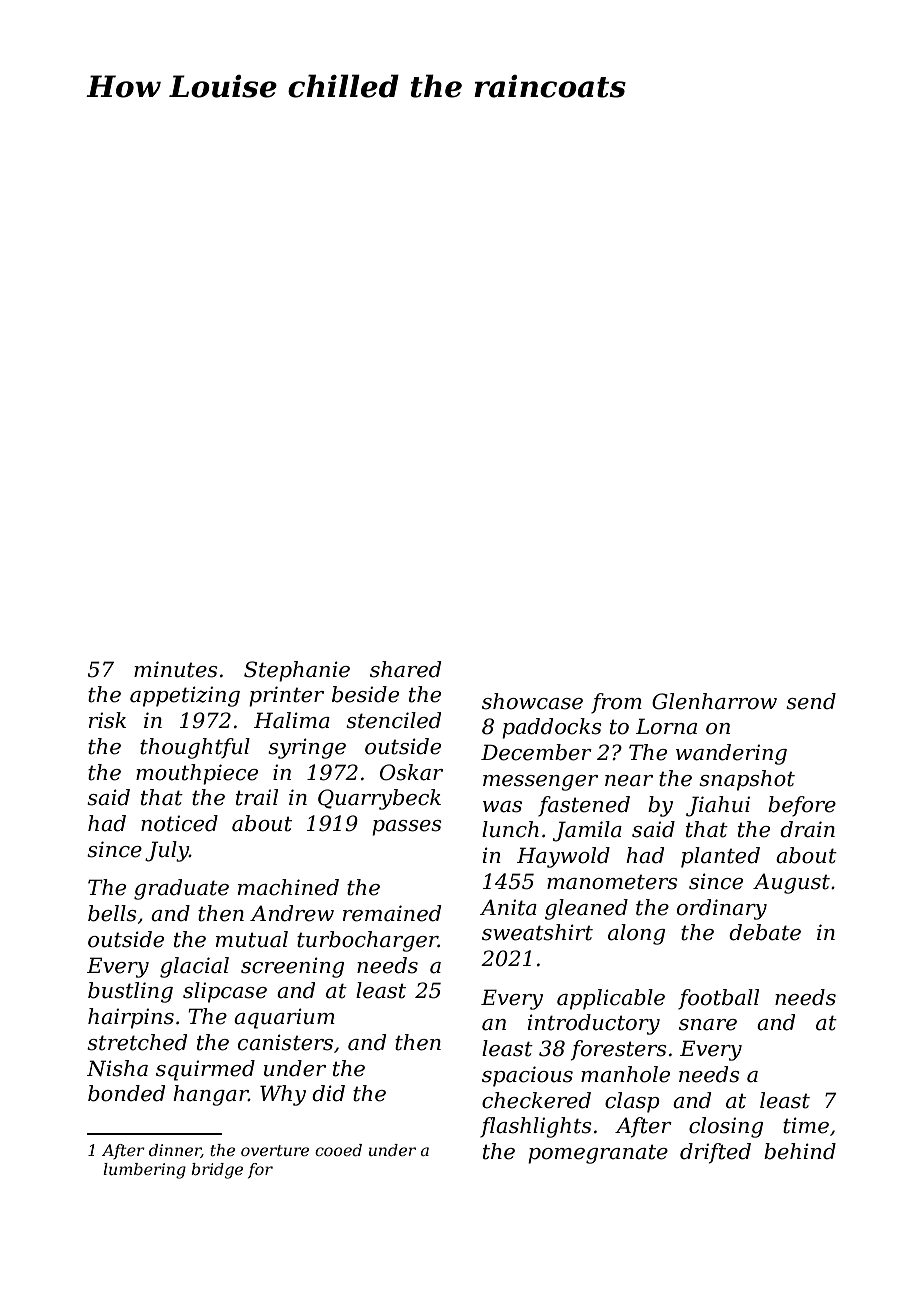 This image has height=1311, width=924. I want to click on sweatshirt, so click(537, 932).
